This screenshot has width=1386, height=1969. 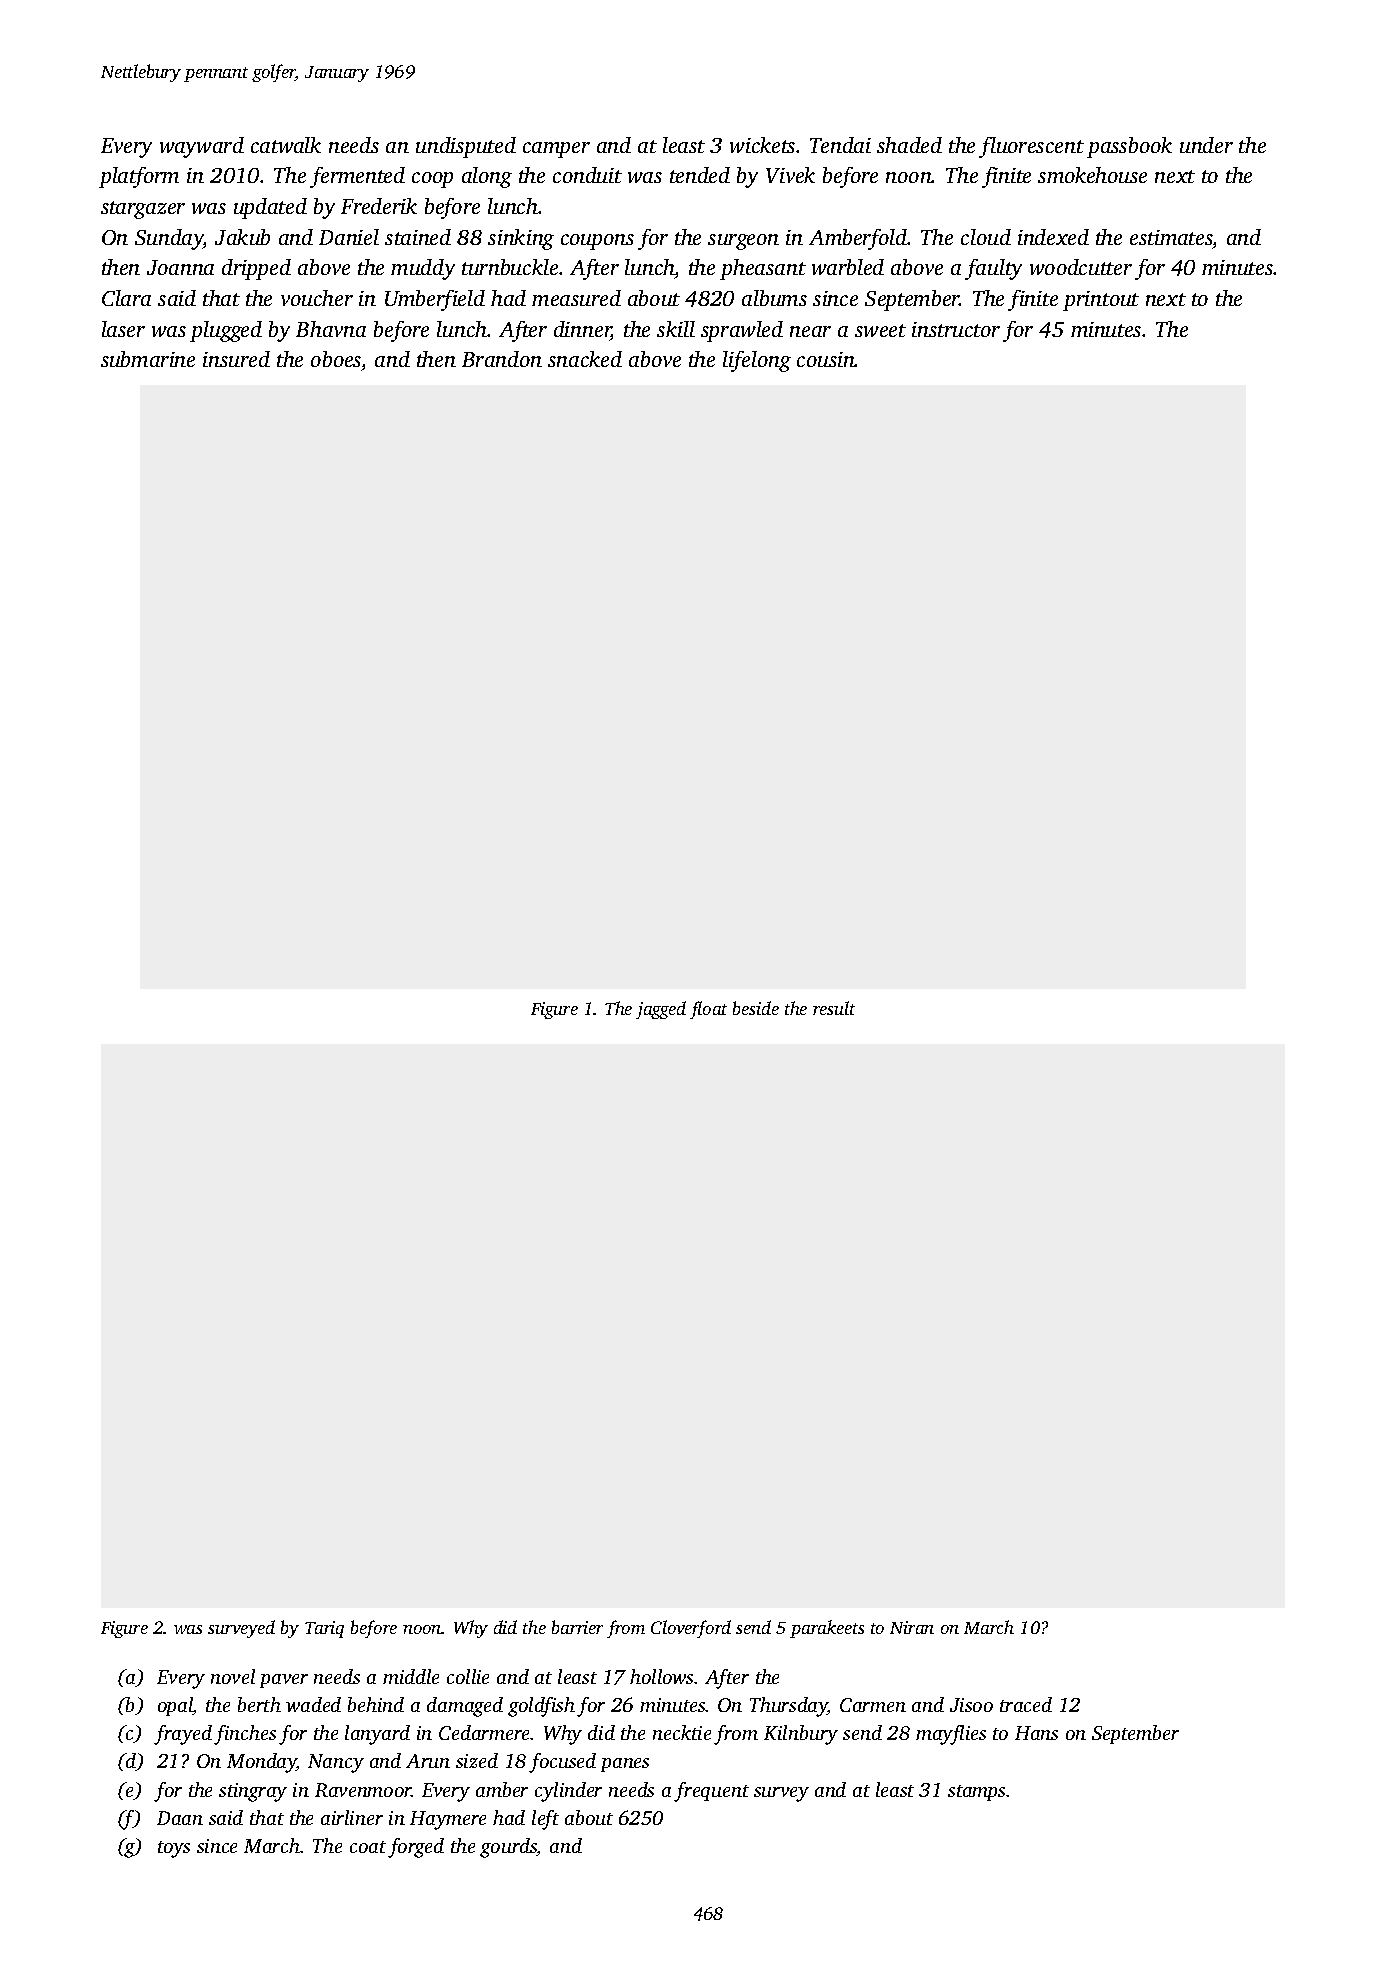 What do you see at coordinates (202, 147) in the screenshot?
I see `wayward` at bounding box center [202, 147].
